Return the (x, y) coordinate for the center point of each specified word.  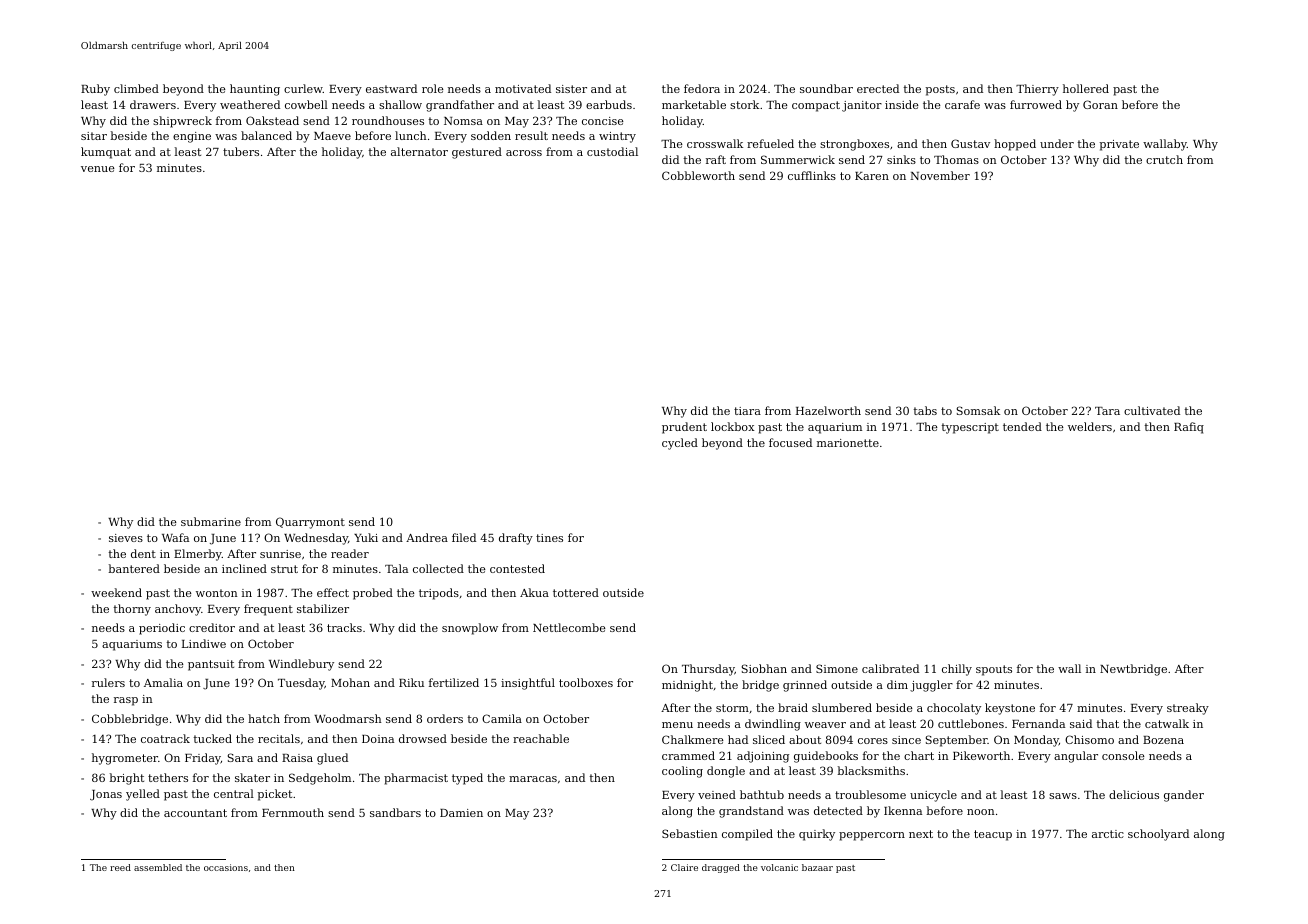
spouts (994, 670)
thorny (132, 610)
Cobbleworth (698, 175)
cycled (680, 444)
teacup (993, 835)
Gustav (970, 143)
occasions (226, 867)
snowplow (470, 629)
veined (717, 794)
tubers (241, 151)
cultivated (1152, 410)
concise (603, 121)
